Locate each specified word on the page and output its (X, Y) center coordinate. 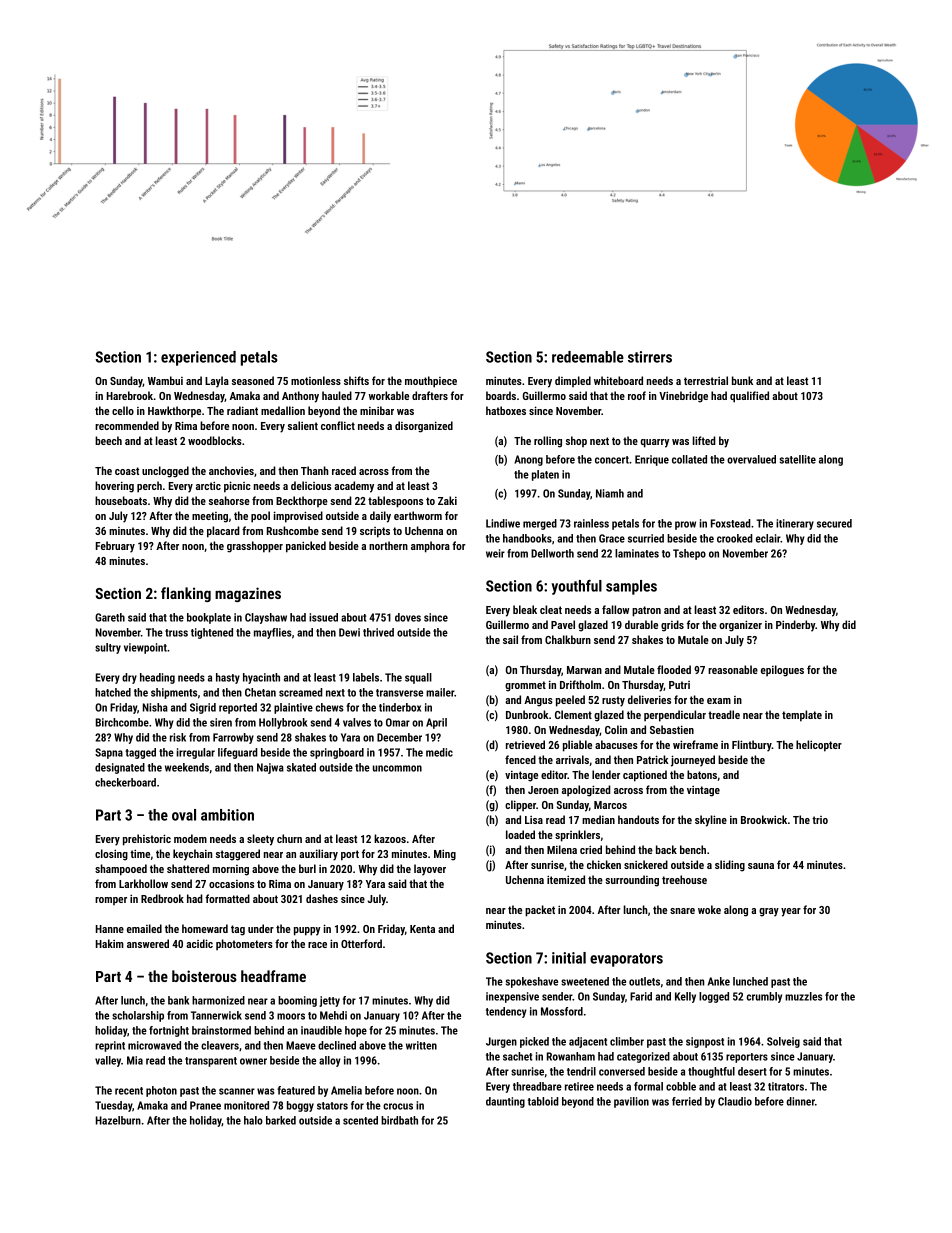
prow (685, 525)
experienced (198, 358)
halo (253, 1120)
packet (540, 911)
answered (148, 943)
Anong (528, 460)
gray (769, 912)
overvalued (751, 459)
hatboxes (506, 410)
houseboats (121, 500)
